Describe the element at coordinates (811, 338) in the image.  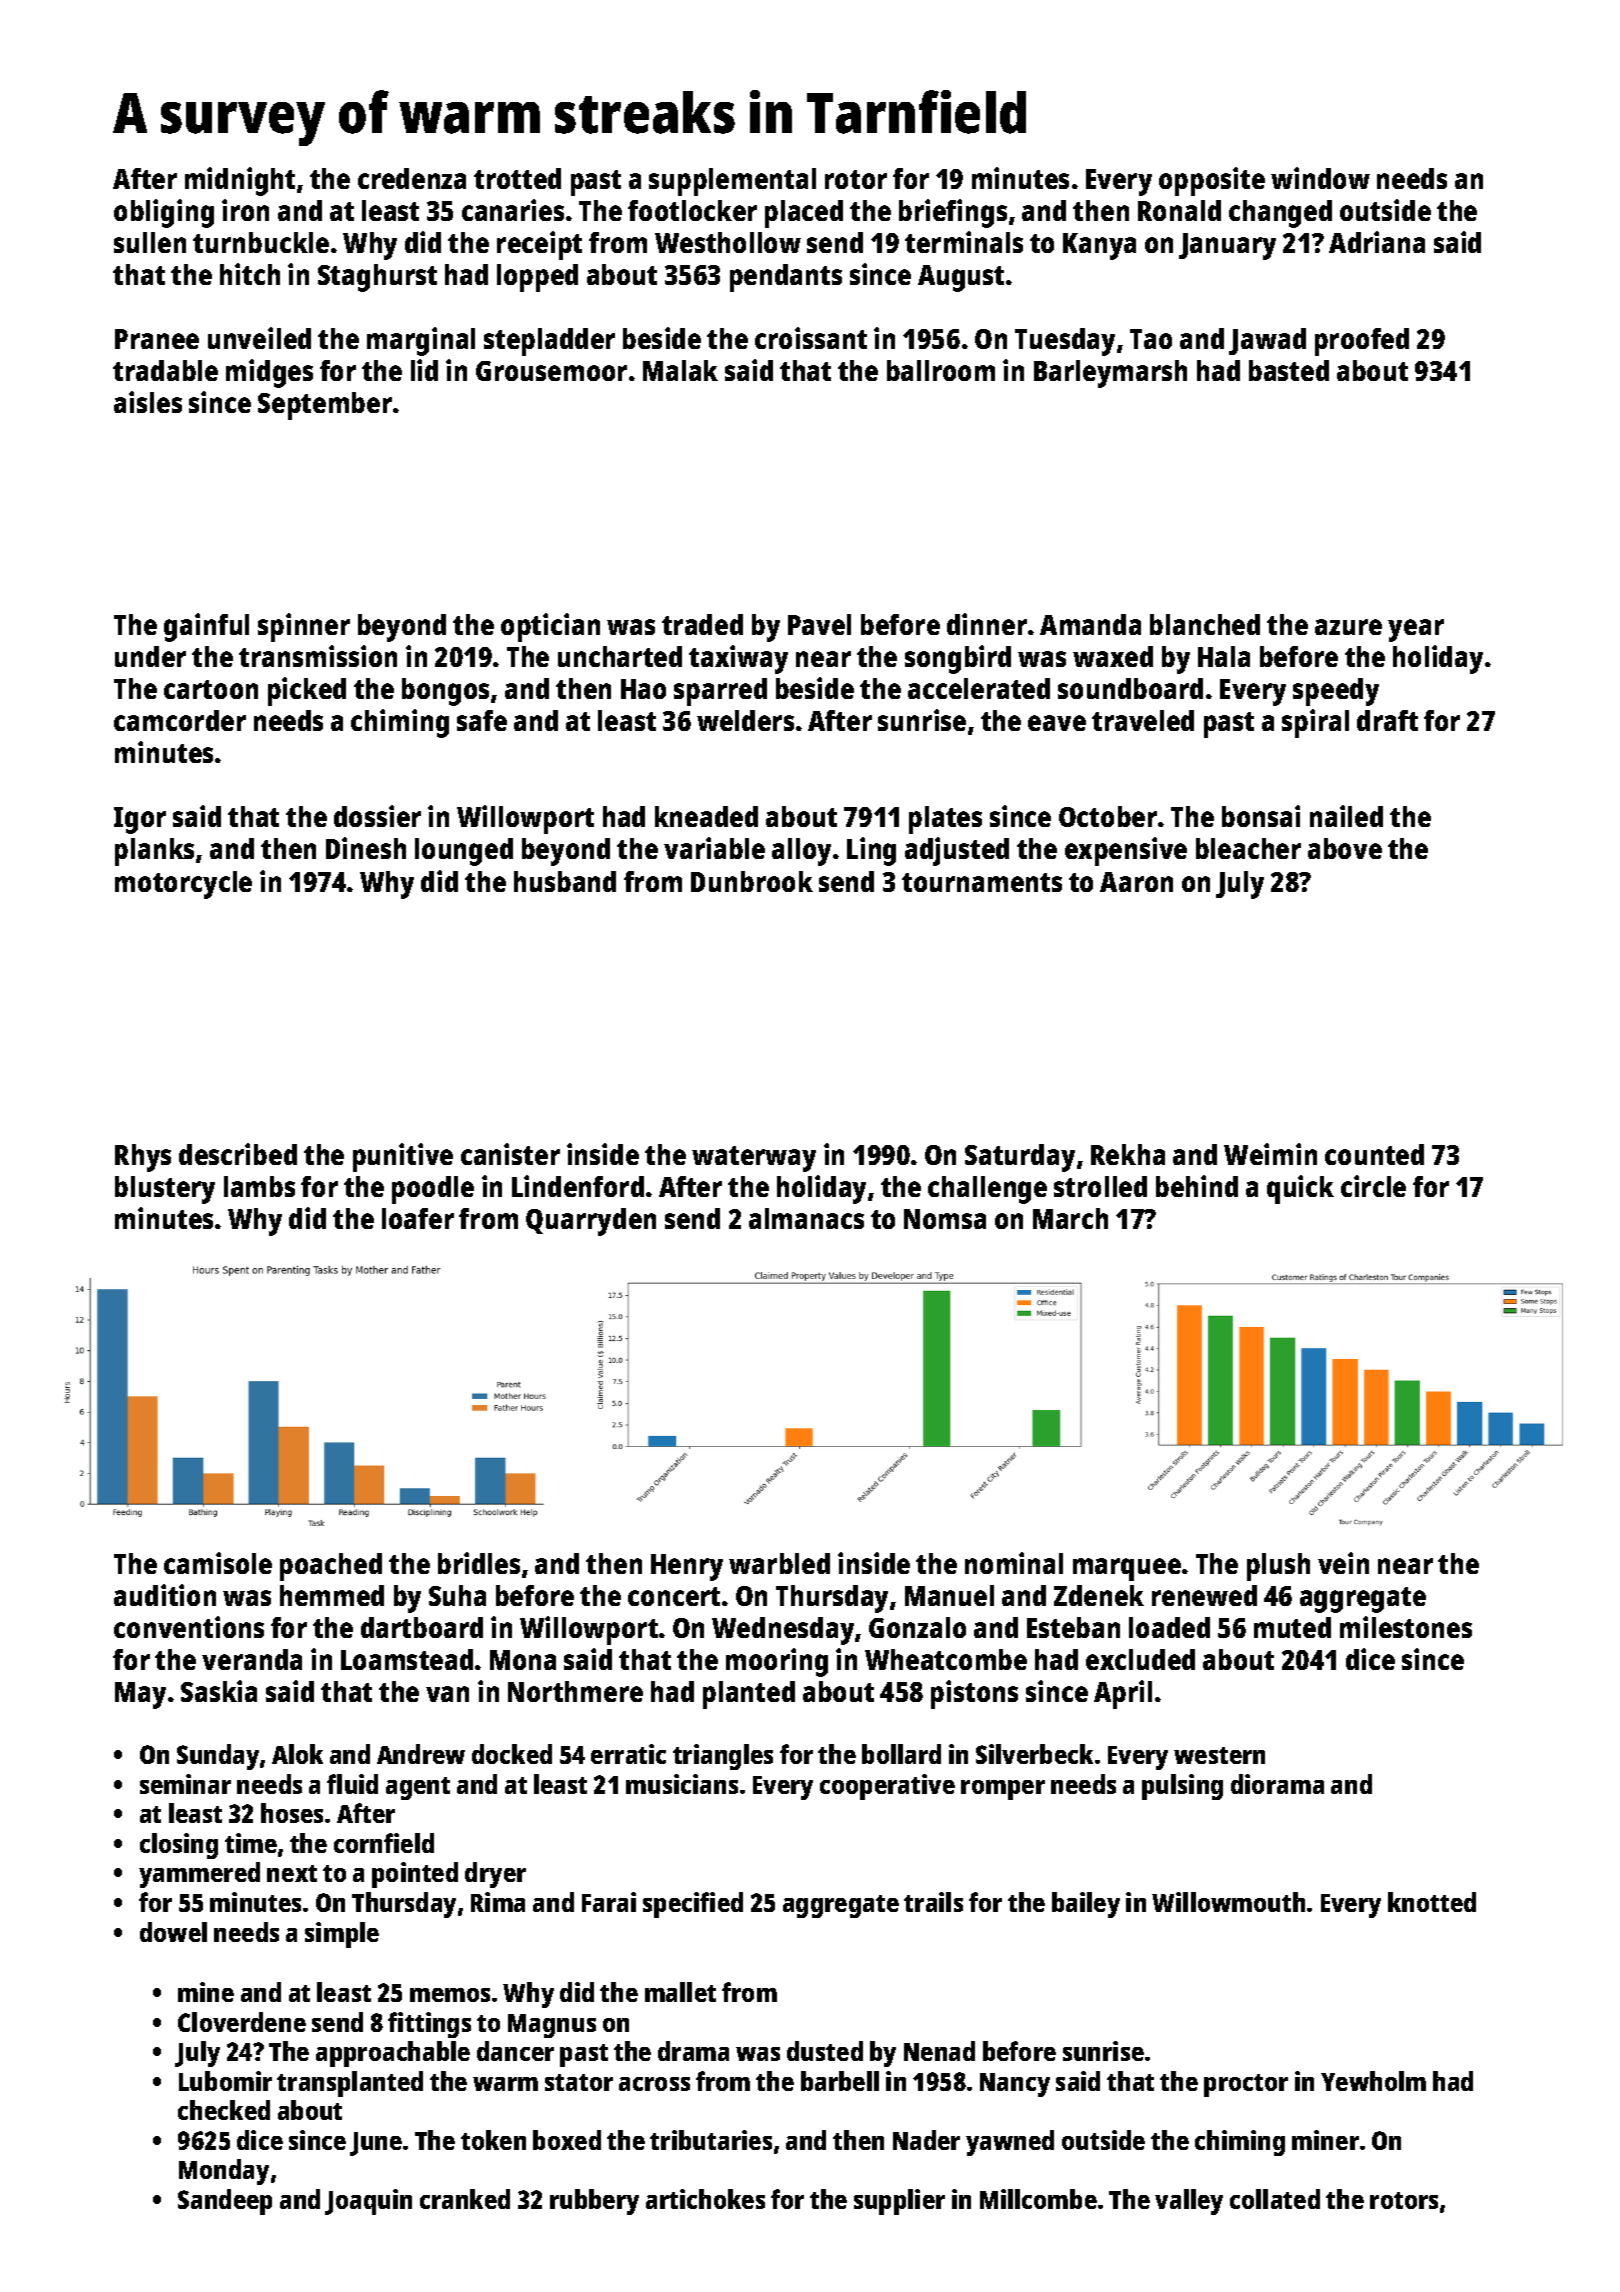
I see `croissant` at that location.
